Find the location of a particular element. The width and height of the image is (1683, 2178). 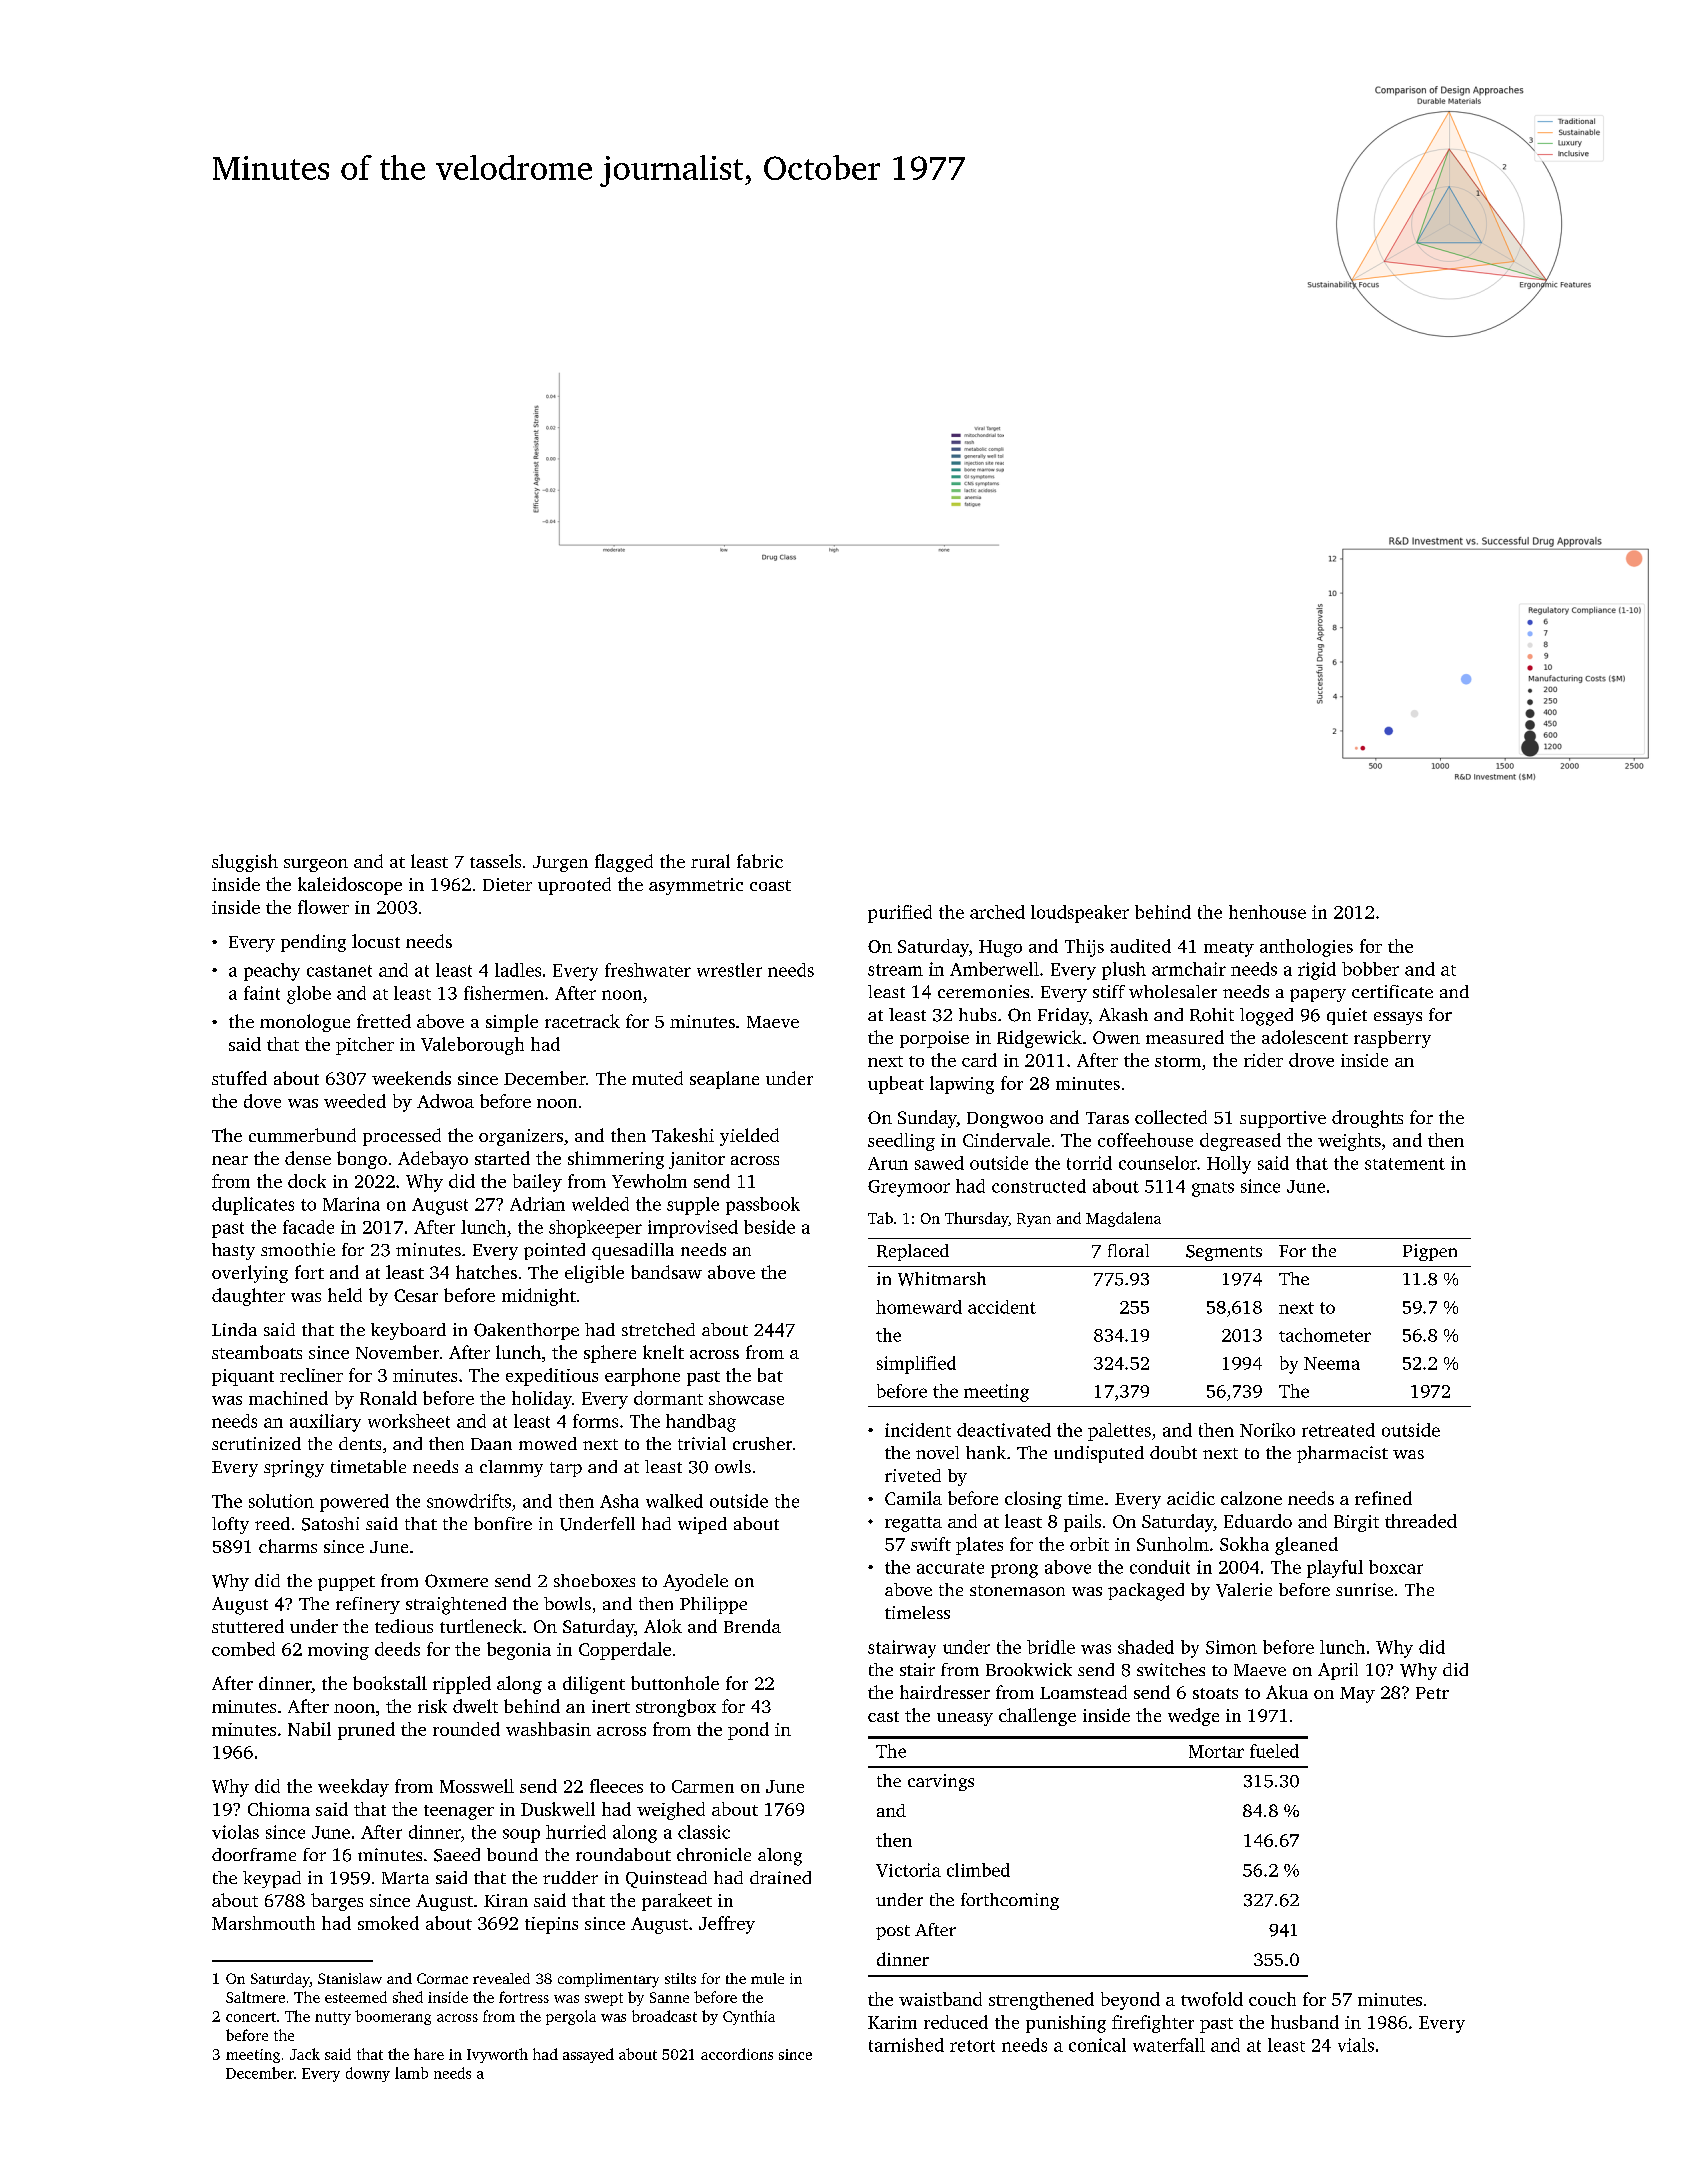

arched is located at coordinates (997, 912).
